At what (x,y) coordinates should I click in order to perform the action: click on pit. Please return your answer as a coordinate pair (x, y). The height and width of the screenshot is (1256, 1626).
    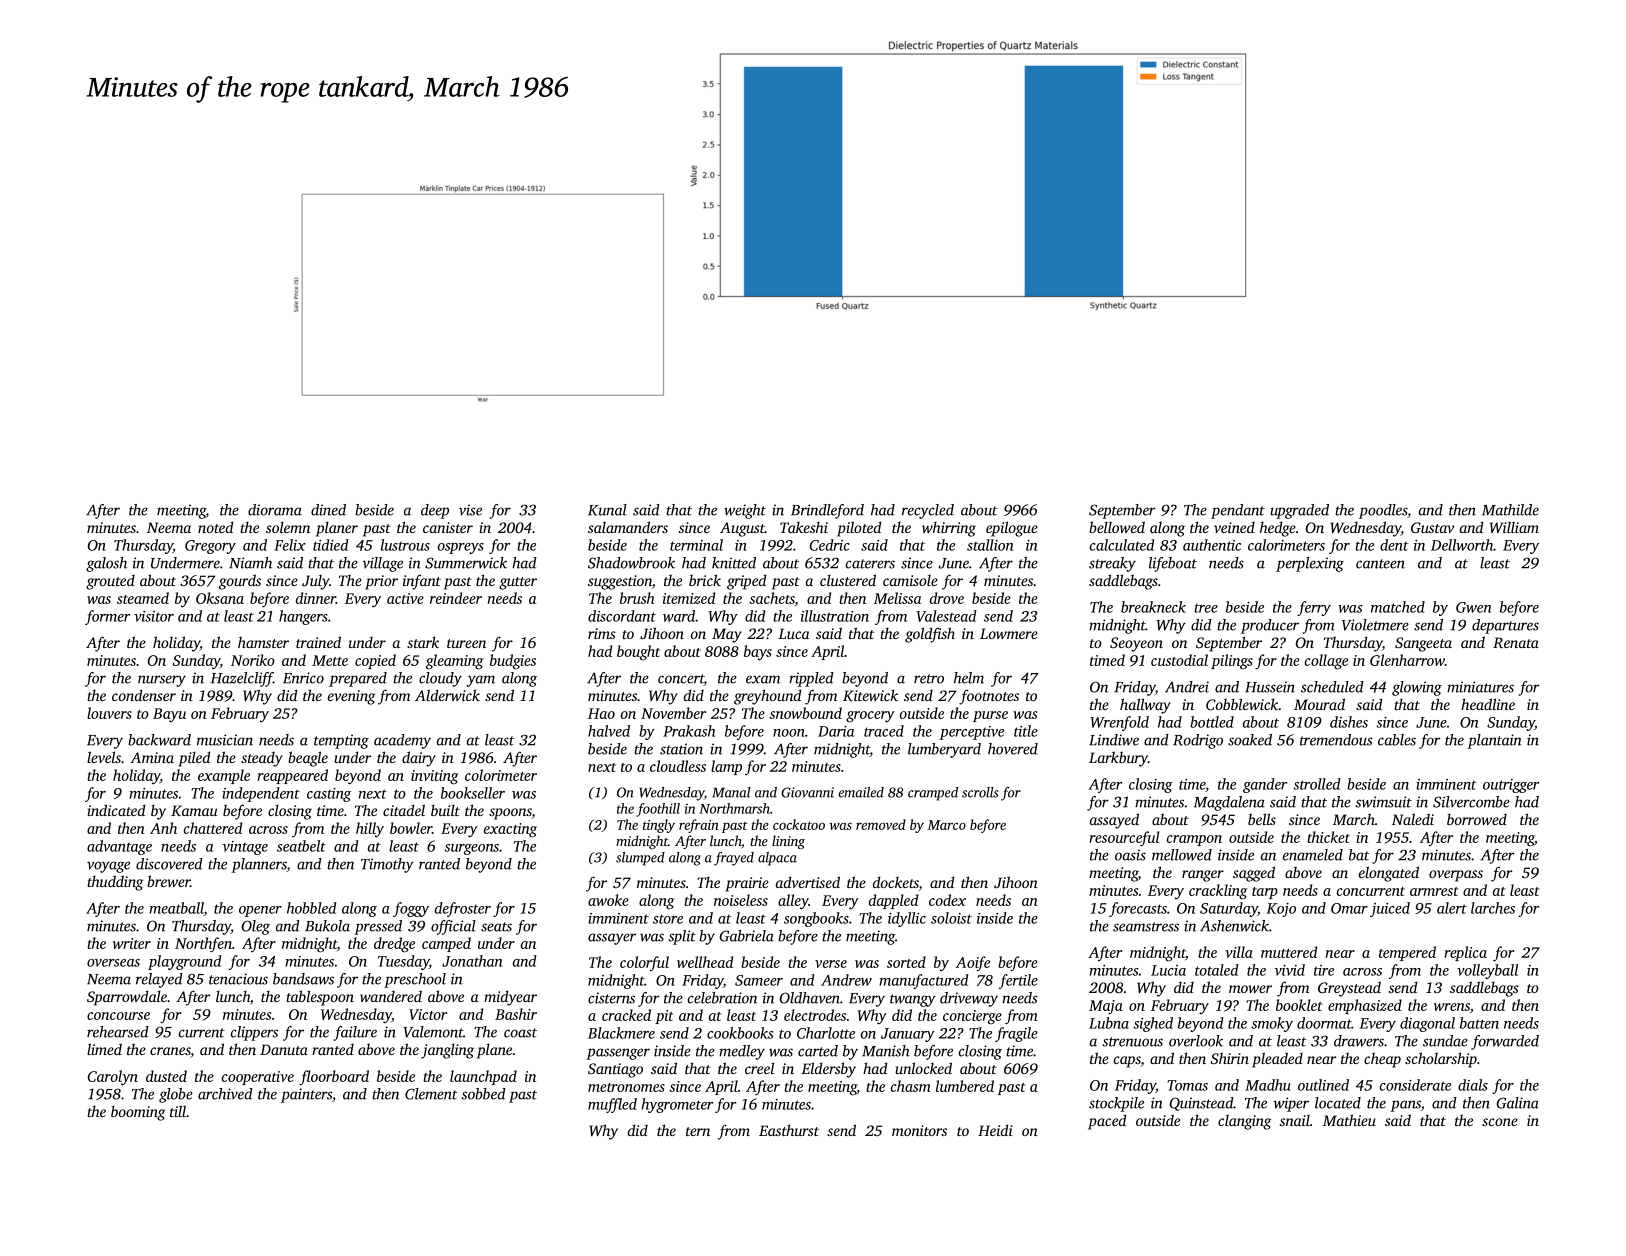
    Looking at the image, I should click on (664, 1017).
